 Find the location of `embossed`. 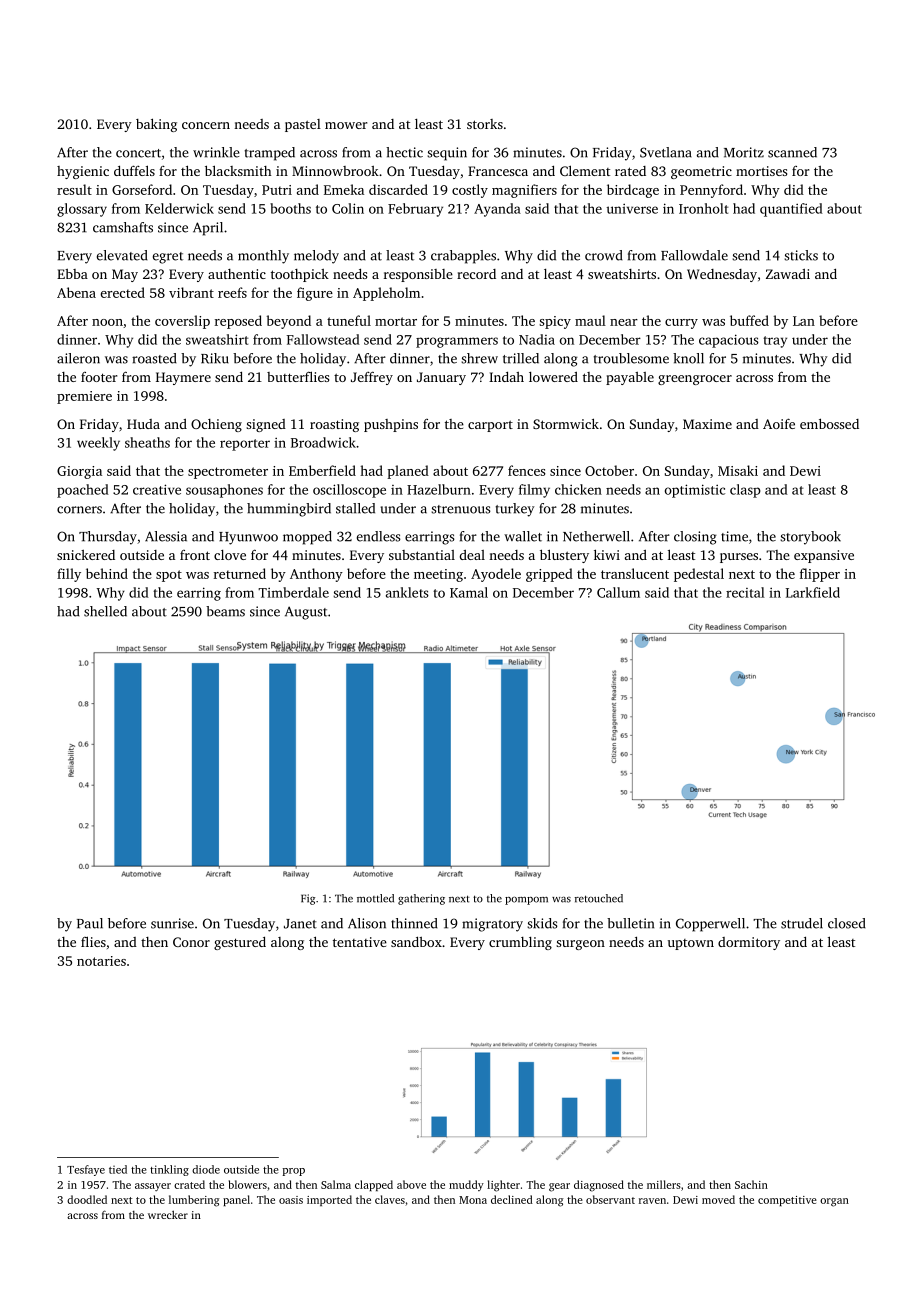

embossed is located at coordinates (829, 423).
